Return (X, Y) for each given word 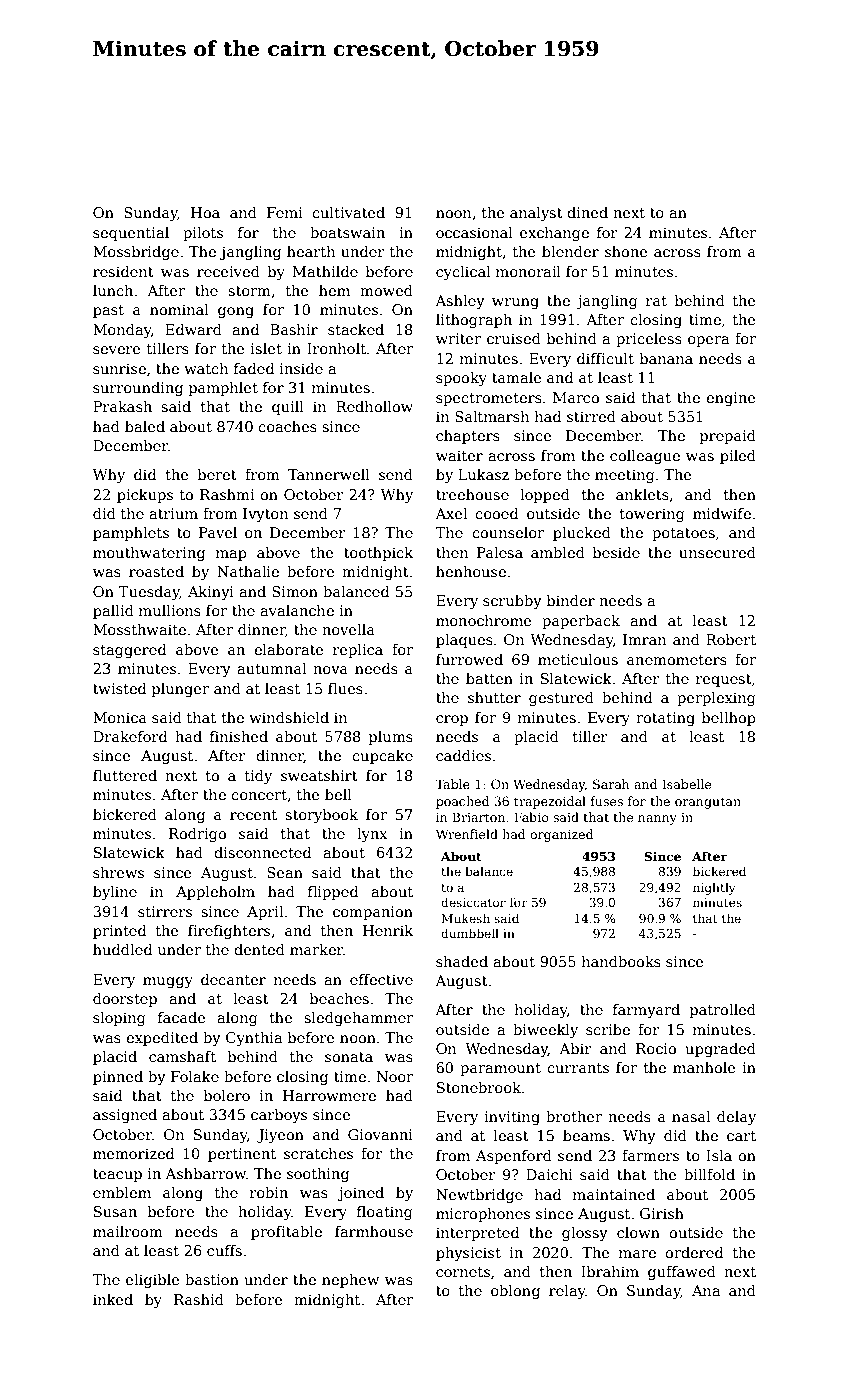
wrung (515, 303)
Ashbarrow (205, 1173)
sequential (131, 234)
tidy (258, 777)
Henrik (388, 930)
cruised (514, 338)
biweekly (545, 1031)
